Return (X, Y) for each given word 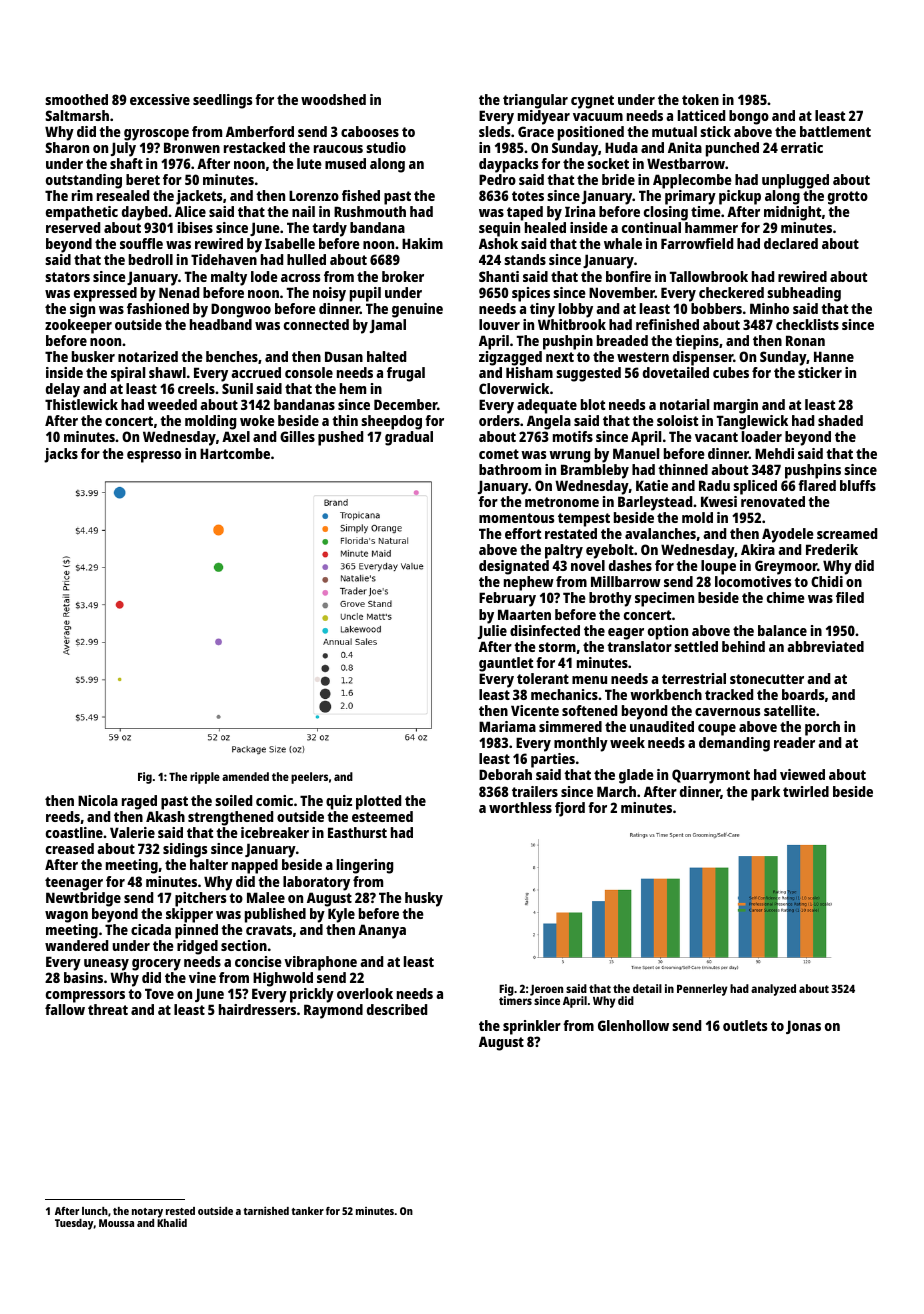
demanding (734, 744)
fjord (570, 809)
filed (850, 597)
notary (147, 1213)
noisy (329, 294)
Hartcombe (235, 453)
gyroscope (156, 135)
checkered (731, 292)
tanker (308, 1211)
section (244, 945)
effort (523, 533)
